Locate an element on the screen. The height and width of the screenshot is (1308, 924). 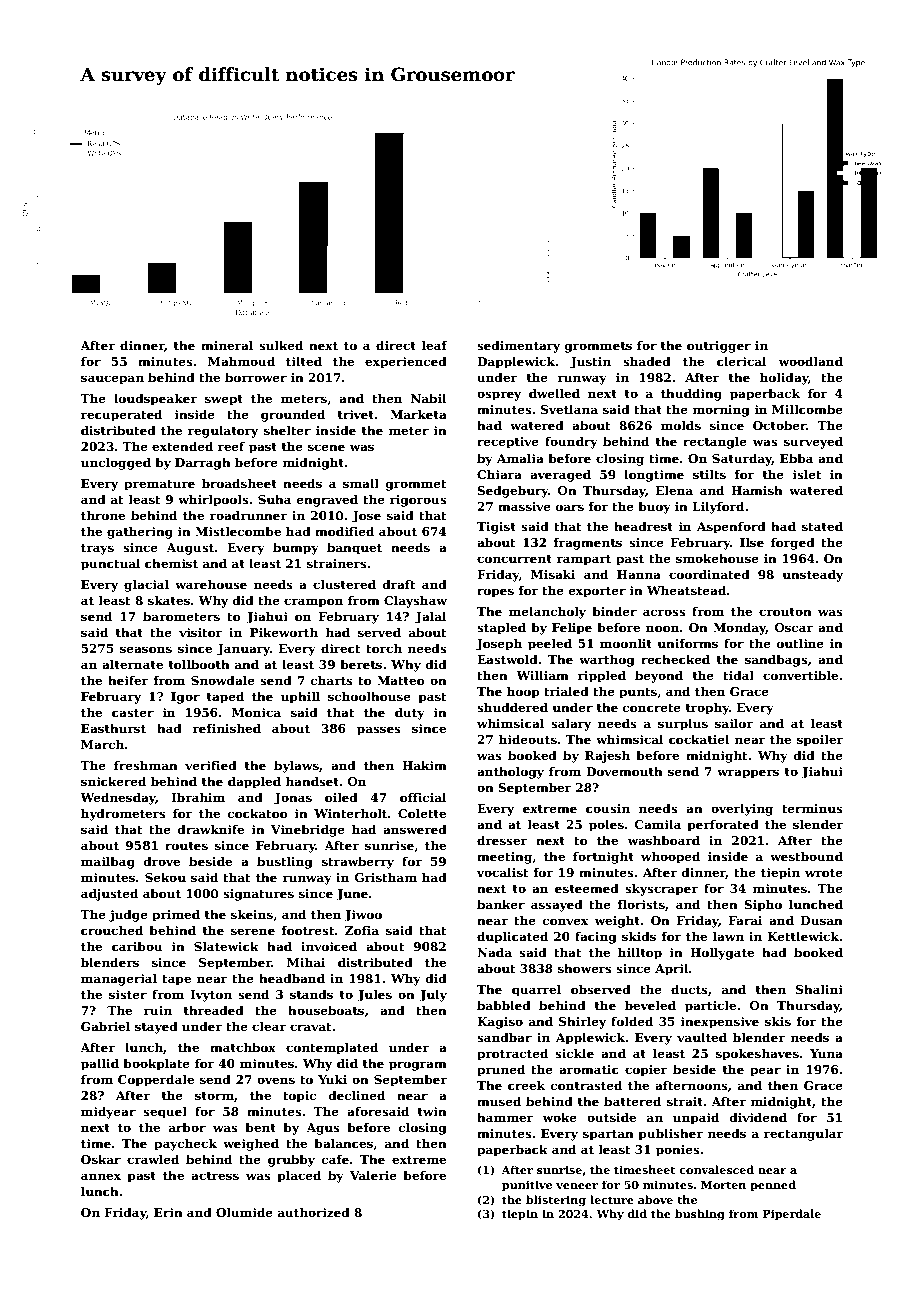
banker is located at coordinates (501, 904).
